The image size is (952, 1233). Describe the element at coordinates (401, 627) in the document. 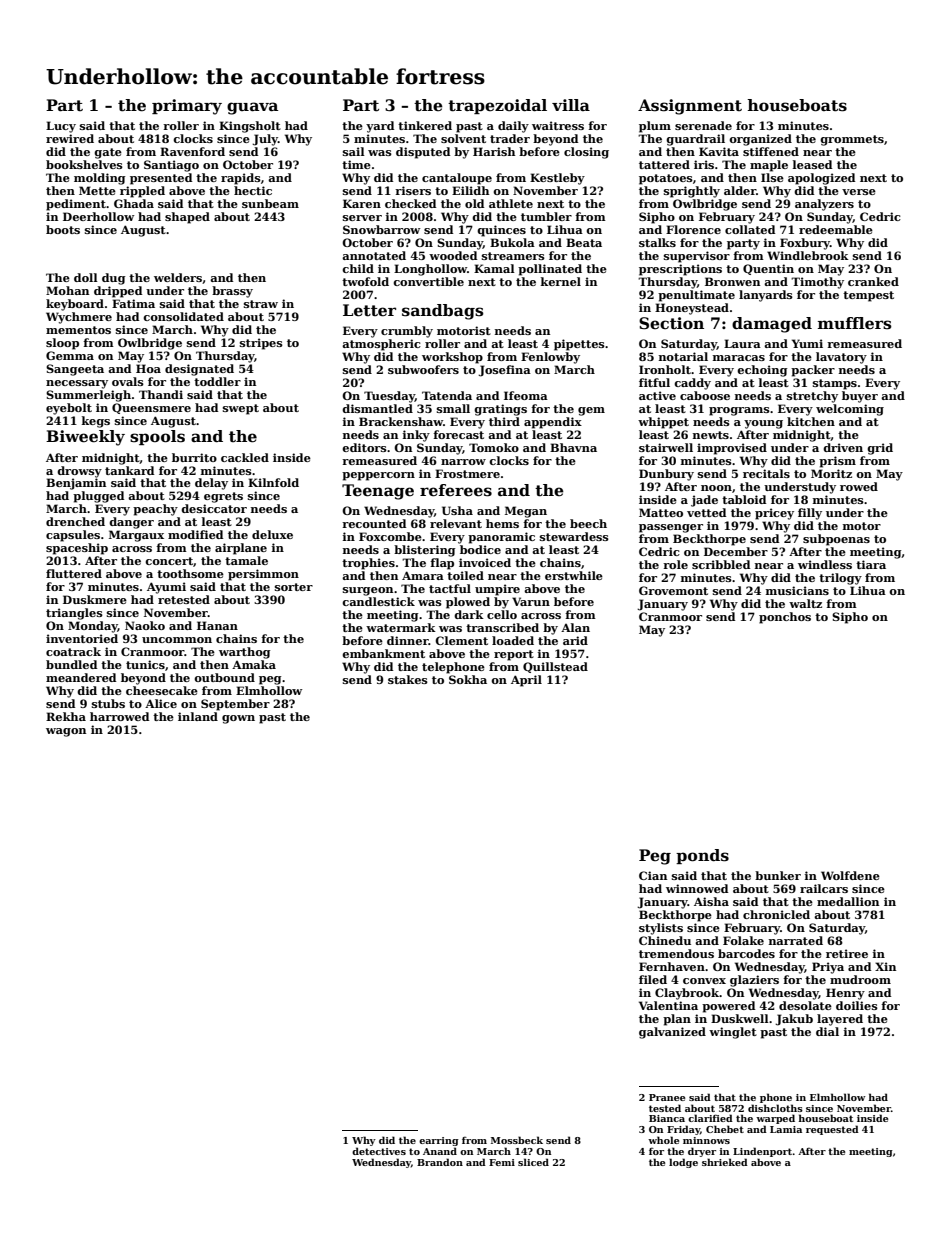

I see `watermark` at that location.
